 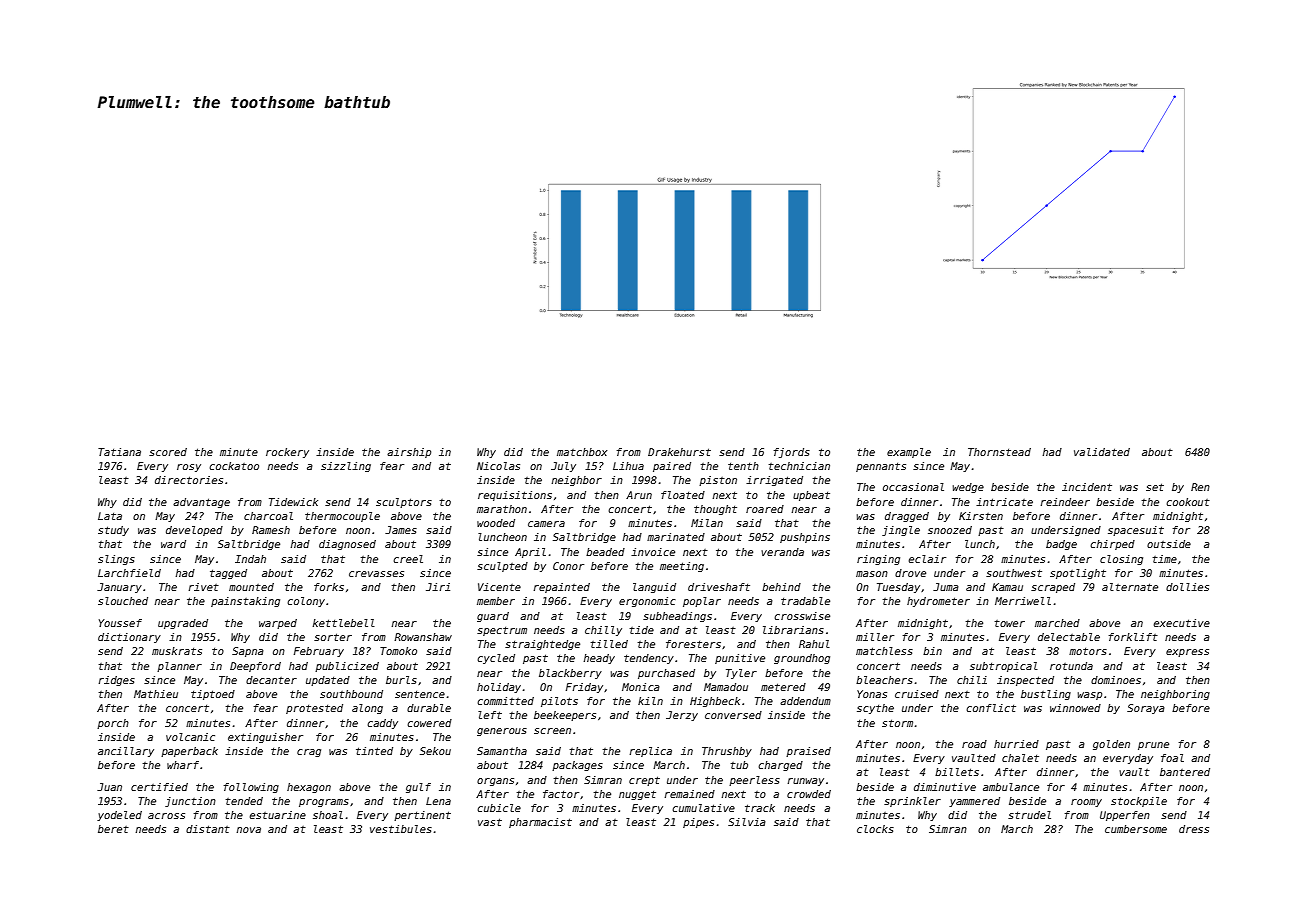 I want to click on James, so click(x=401, y=530).
